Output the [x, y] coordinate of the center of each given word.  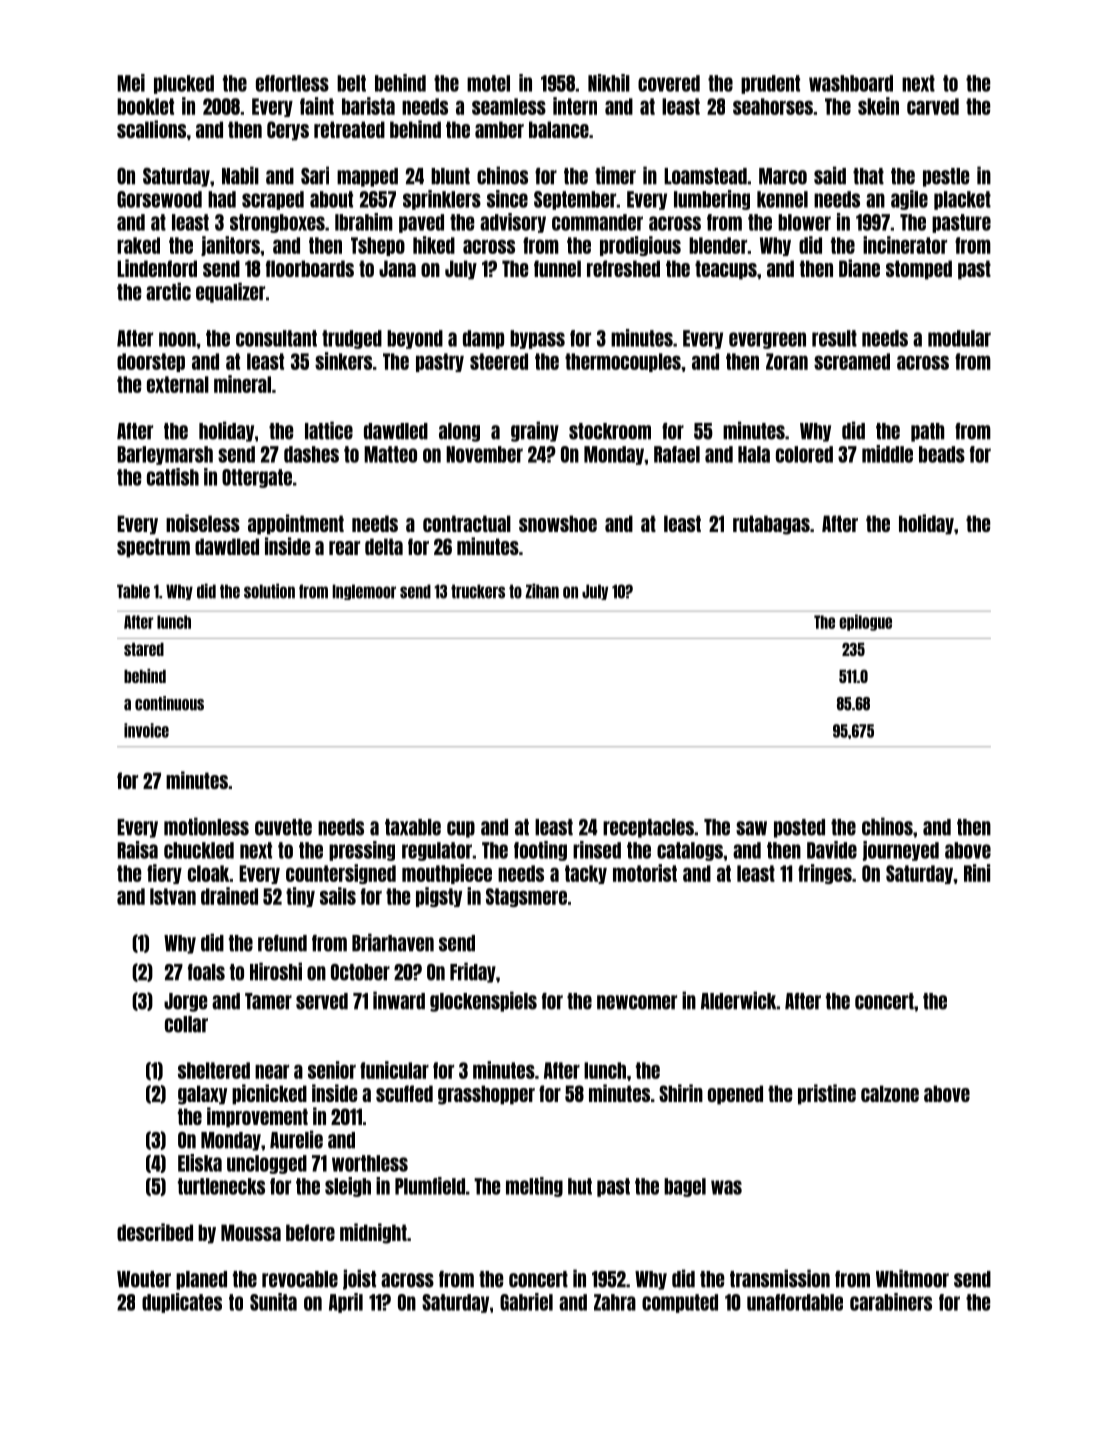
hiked [434, 245]
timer [615, 175]
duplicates [182, 1303]
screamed [852, 361]
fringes [825, 874]
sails [338, 896]
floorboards [310, 268]
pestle [946, 177]
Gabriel [526, 1302]
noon [177, 339]
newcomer [637, 1002]
